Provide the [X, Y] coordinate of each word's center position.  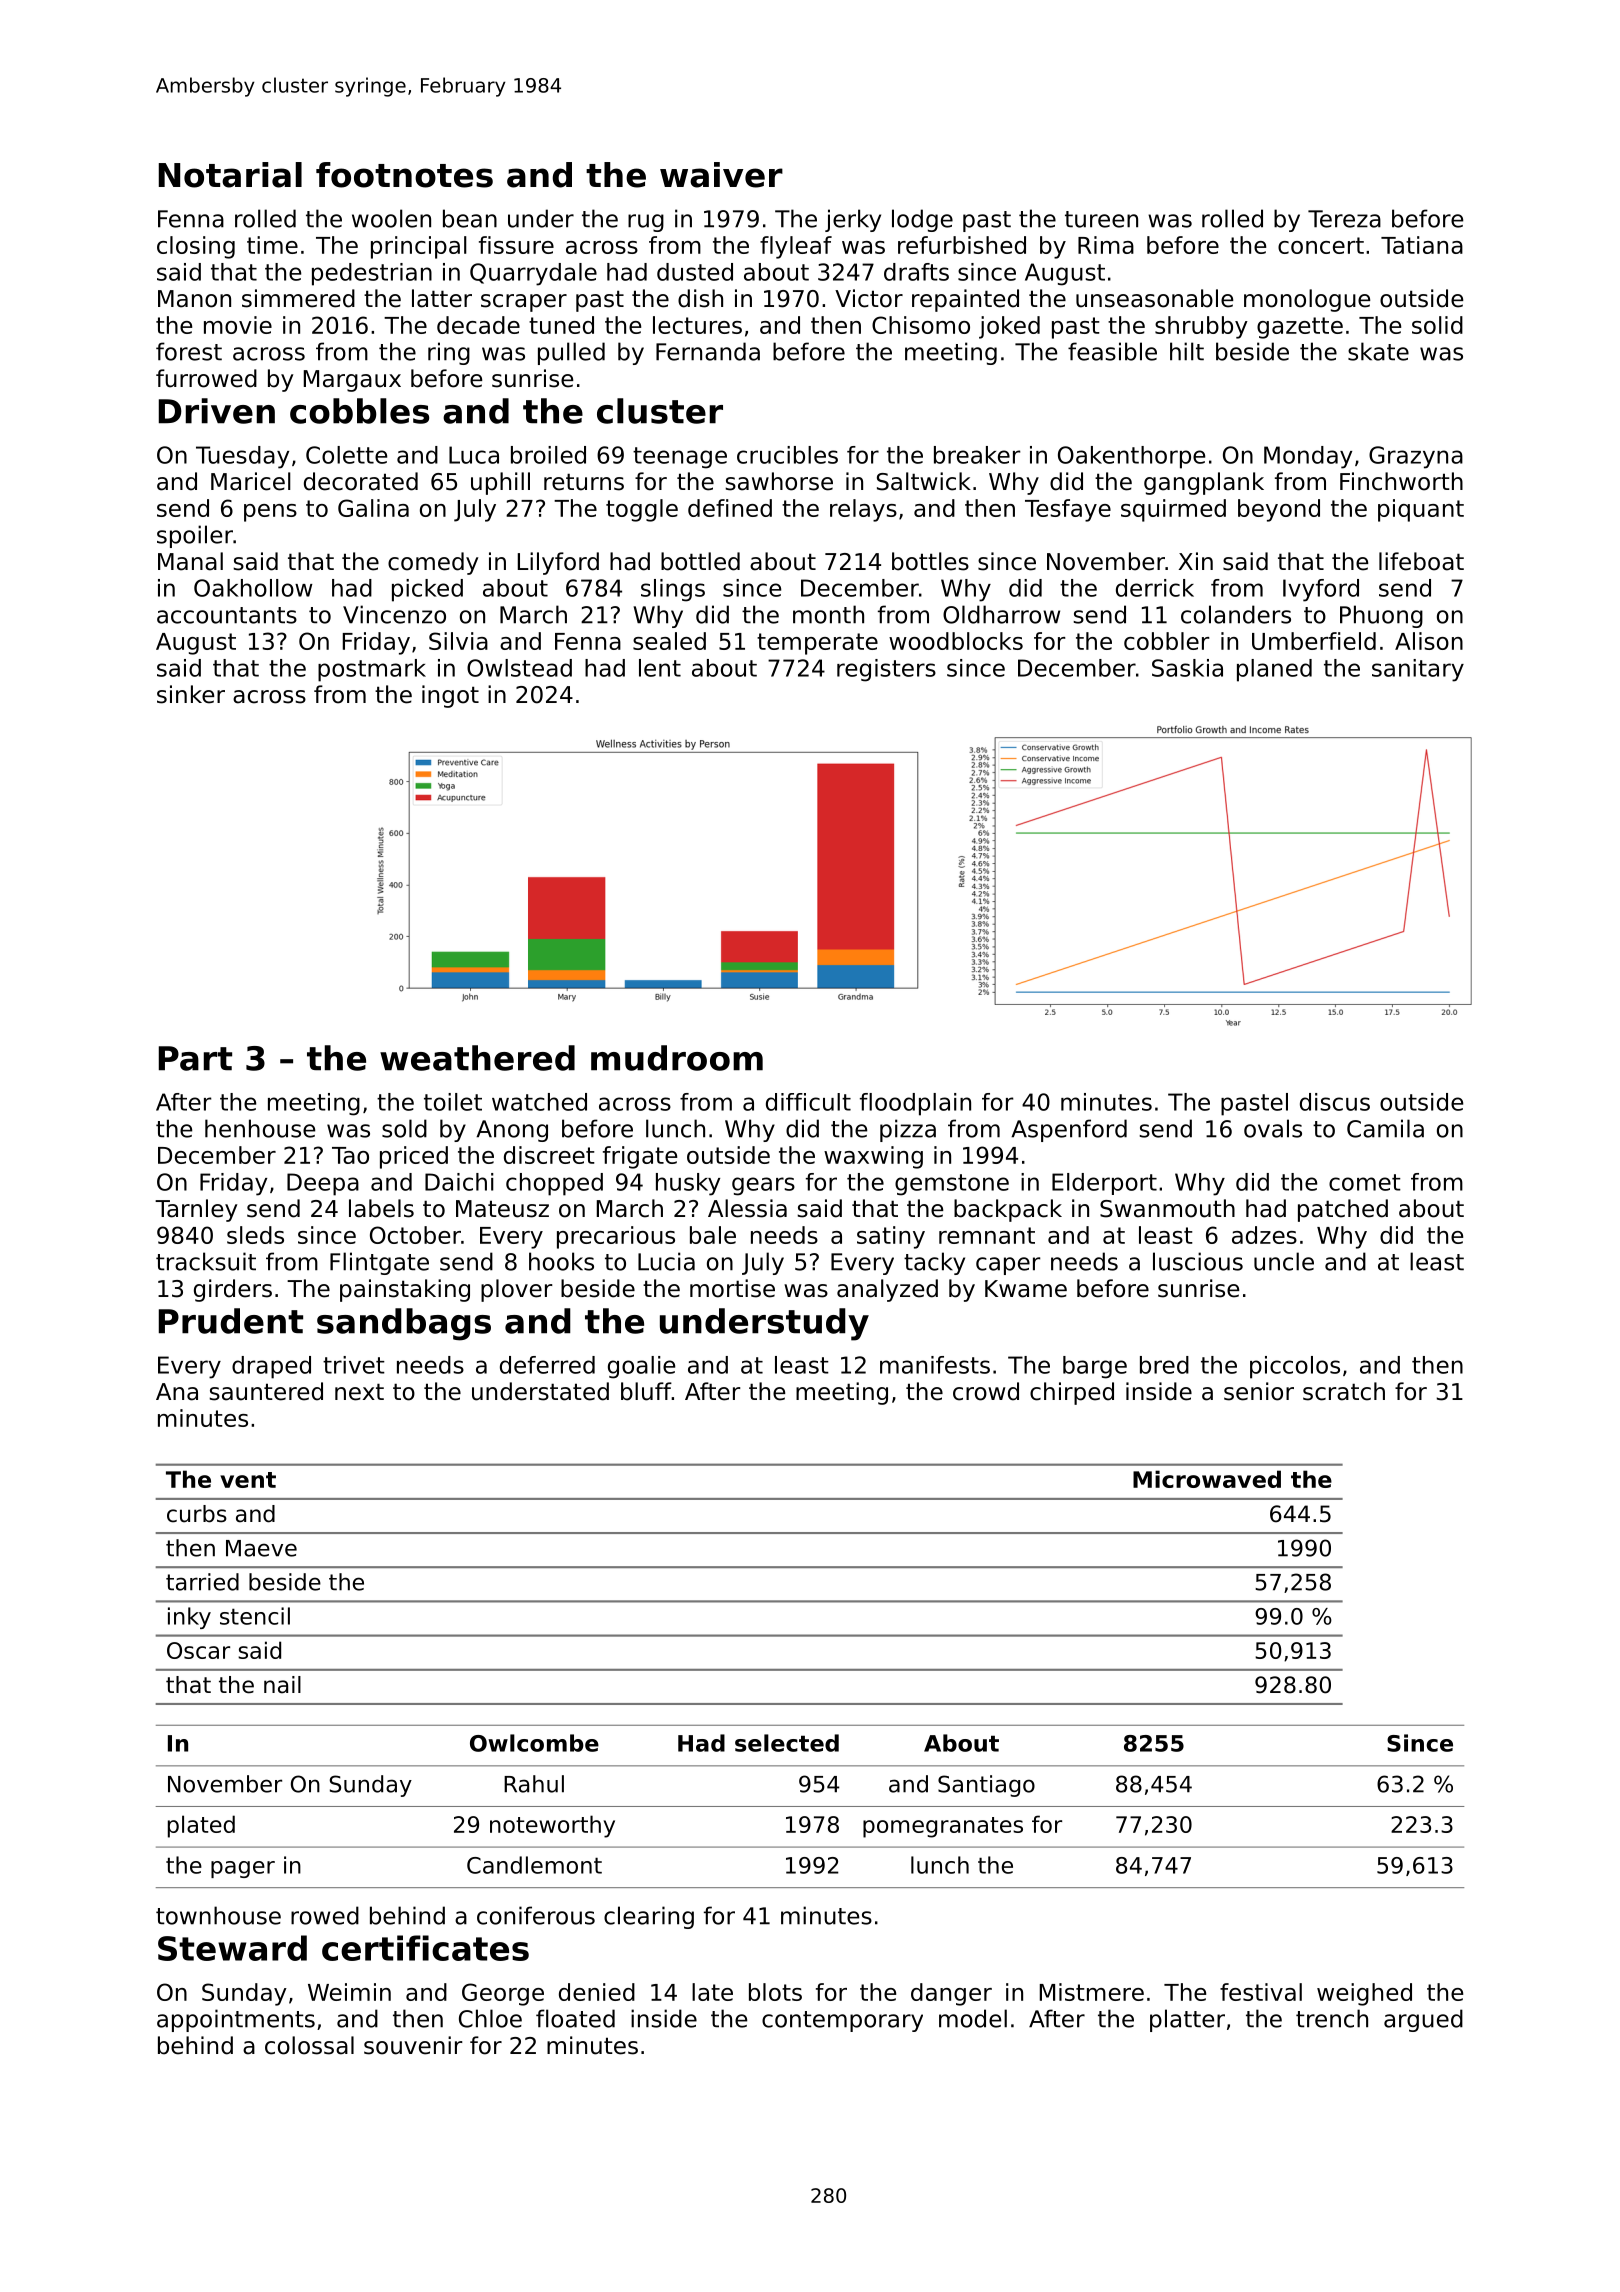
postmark [372, 670]
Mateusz [502, 1209]
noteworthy [552, 1826]
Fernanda [708, 351]
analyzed [887, 1290]
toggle [642, 510]
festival [1261, 1992]
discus [1335, 1102]
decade [478, 325]
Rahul [534, 1784]
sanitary [1418, 670]
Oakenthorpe [1131, 457]
